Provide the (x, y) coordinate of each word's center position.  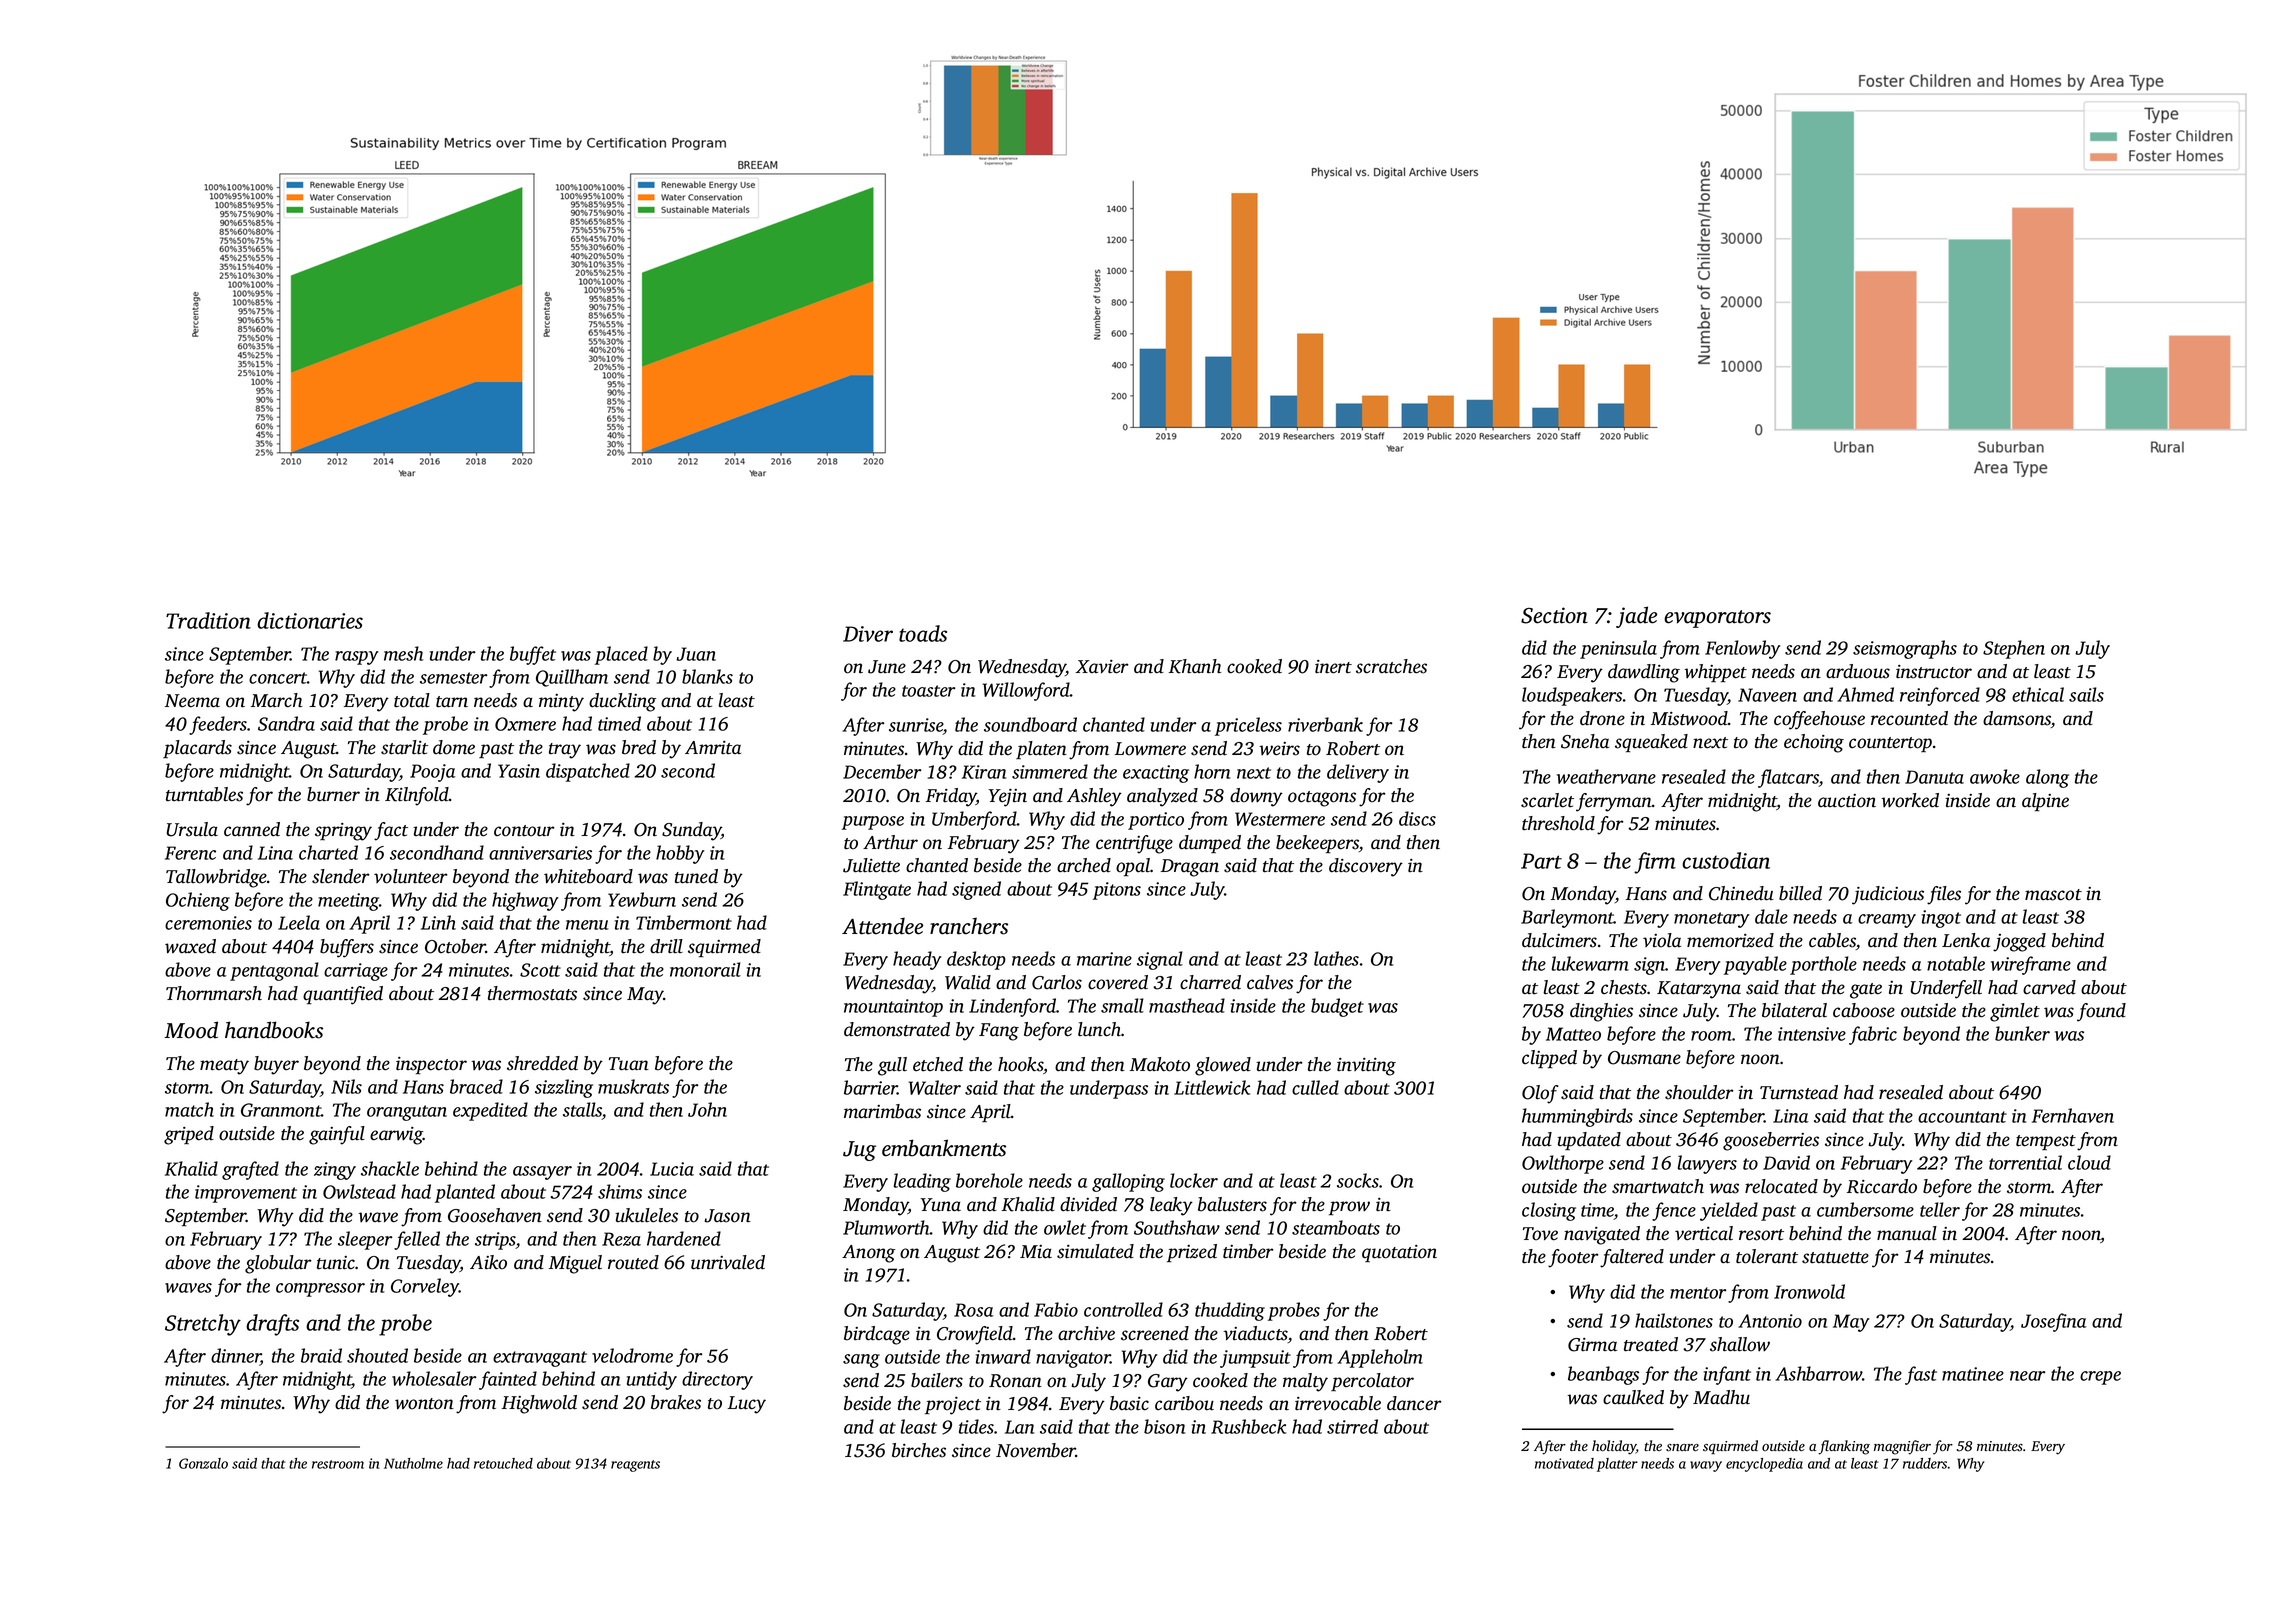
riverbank (1325, 724)
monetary (1711, 920)
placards (197, 749)
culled (1315, 1087)
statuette (1835, 1258)
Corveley (425, 1287)
